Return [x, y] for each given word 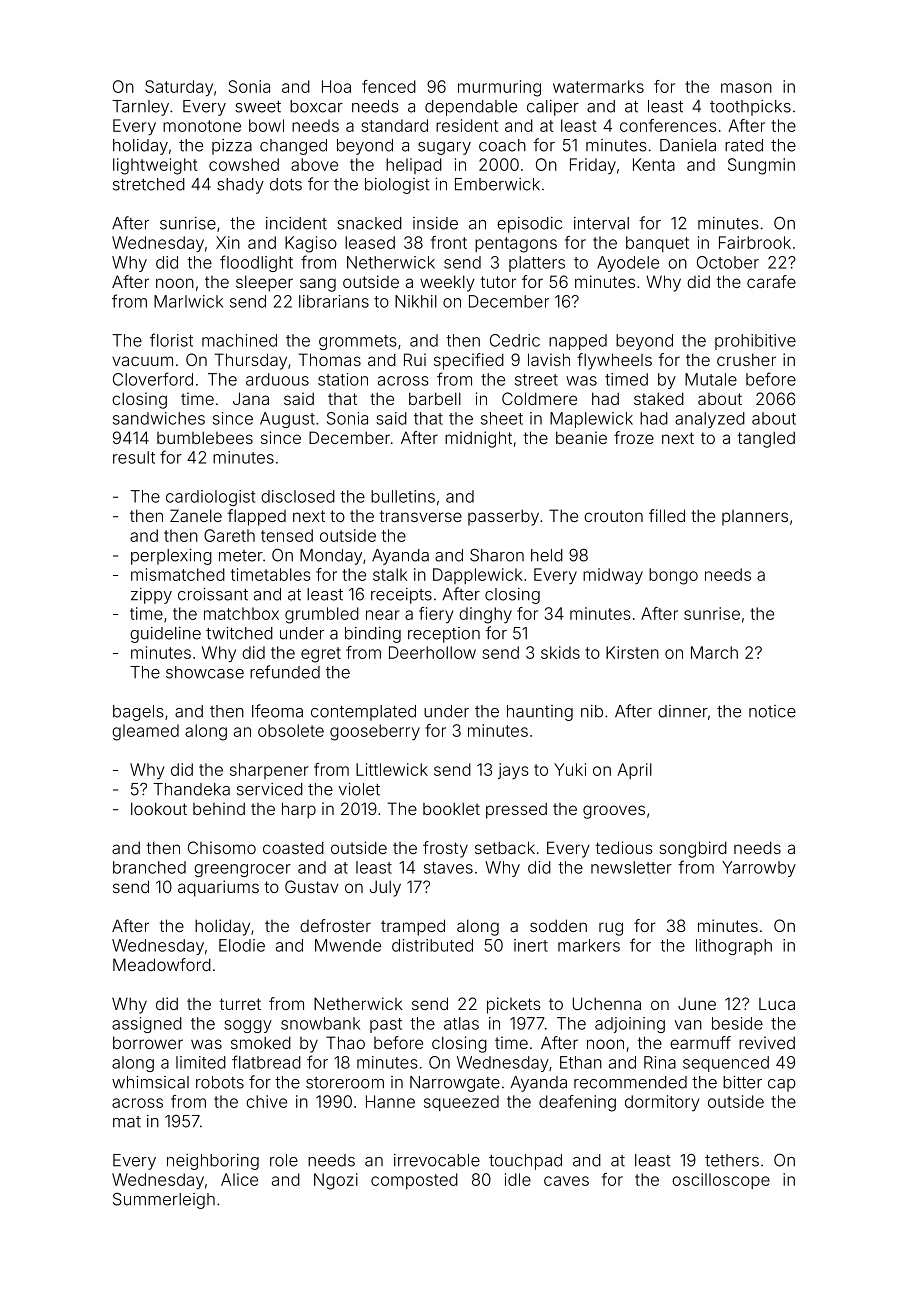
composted [414, 1181]
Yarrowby [759, 869]
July [385, 888]
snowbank [320, 1023]
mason [746, 88]
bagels [138, 713]
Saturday [179, 88]
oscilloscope [721, 1181]
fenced [389, 86]
